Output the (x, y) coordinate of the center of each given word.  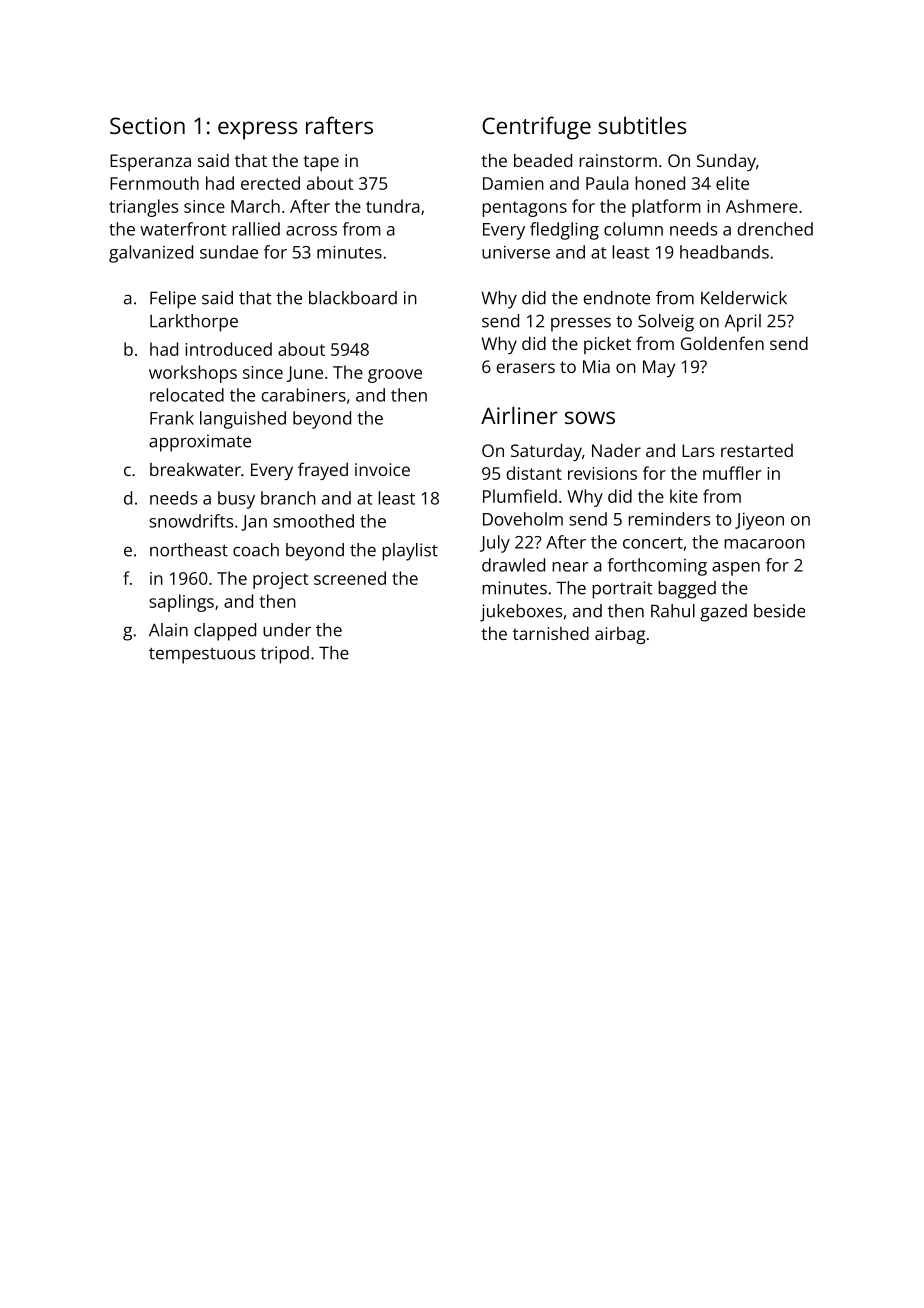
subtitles (642, 125)
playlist (410, 552)
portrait (622, 590)
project (280, 580)
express (258, 130)
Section (147, 125)
